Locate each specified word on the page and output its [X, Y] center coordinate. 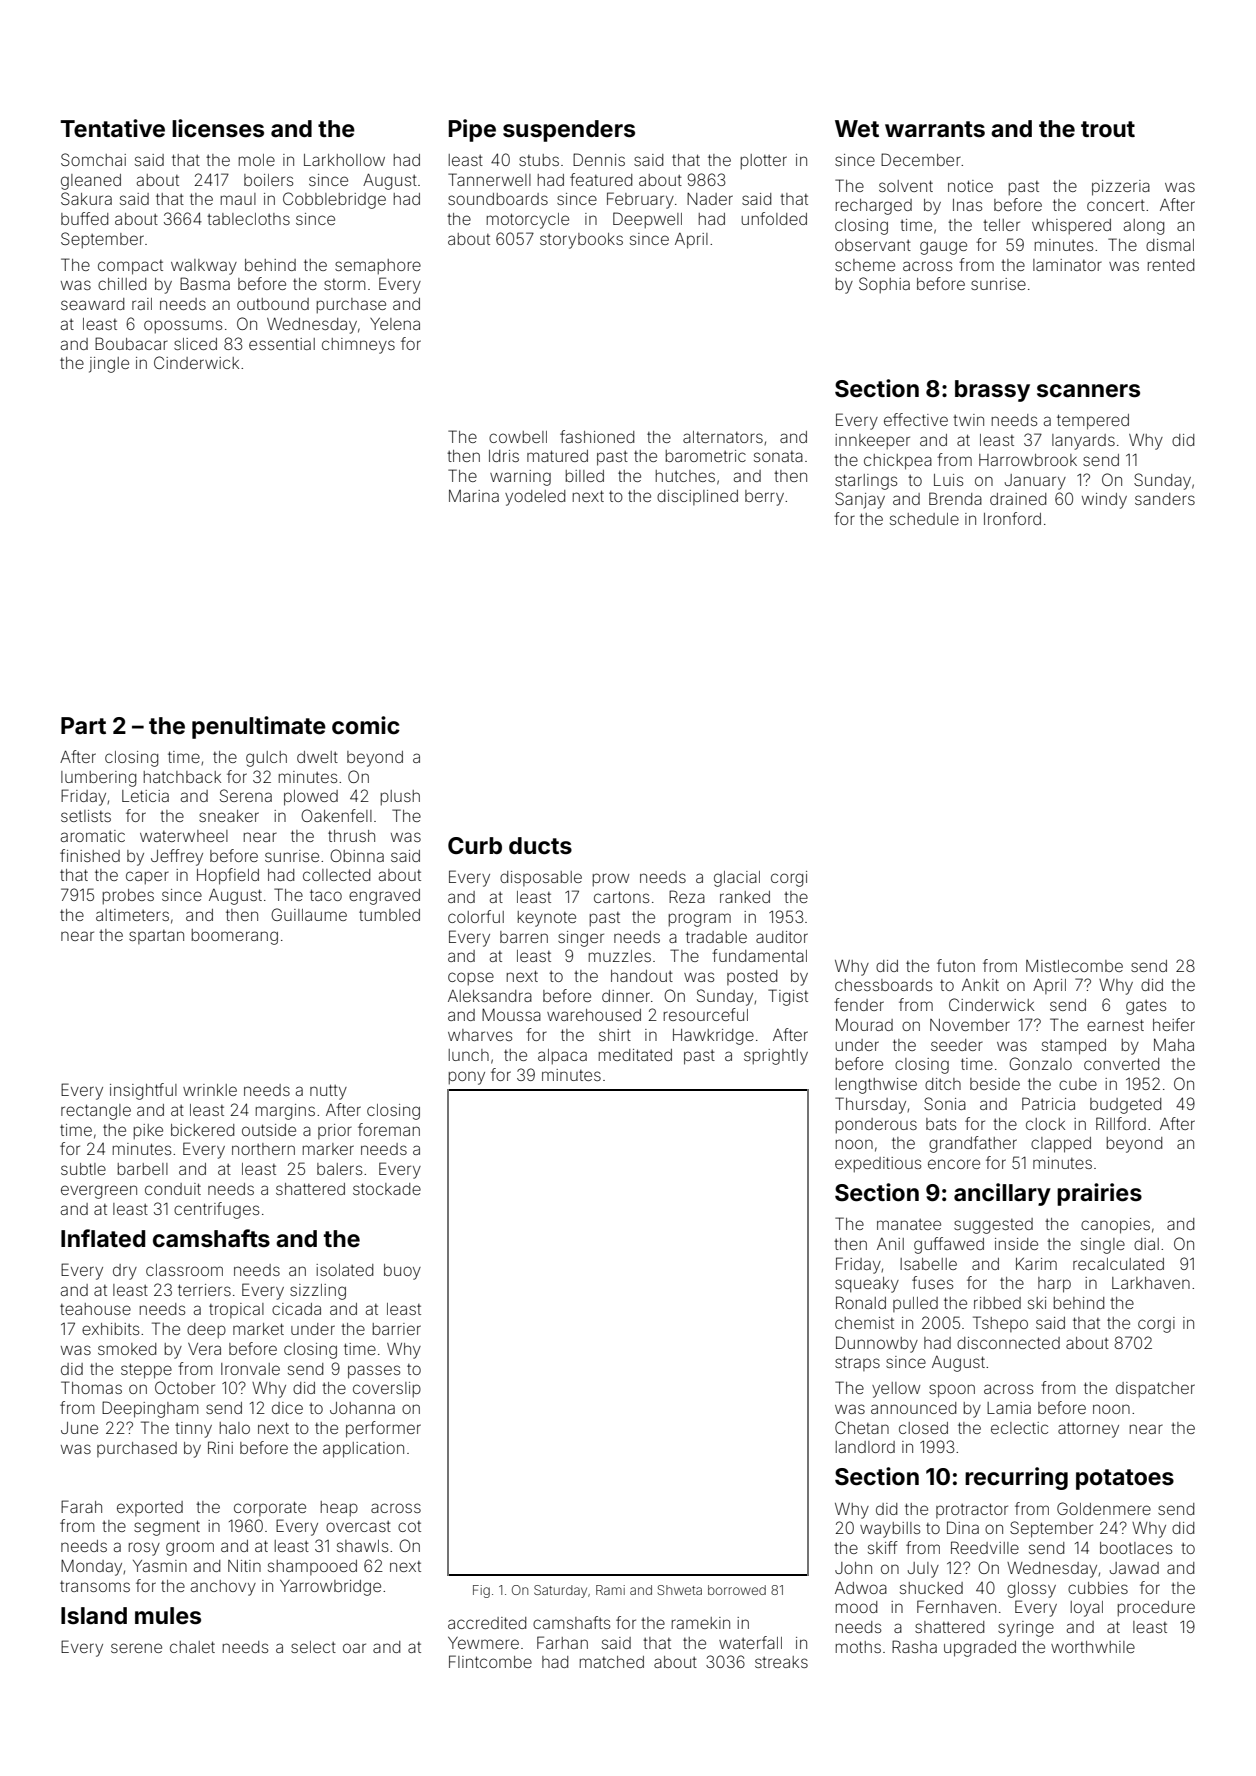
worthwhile [1093, 1647]
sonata [778, 456]
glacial [737, 879]
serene [136, 1648]
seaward [92, 304]
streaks [781, 1662]
